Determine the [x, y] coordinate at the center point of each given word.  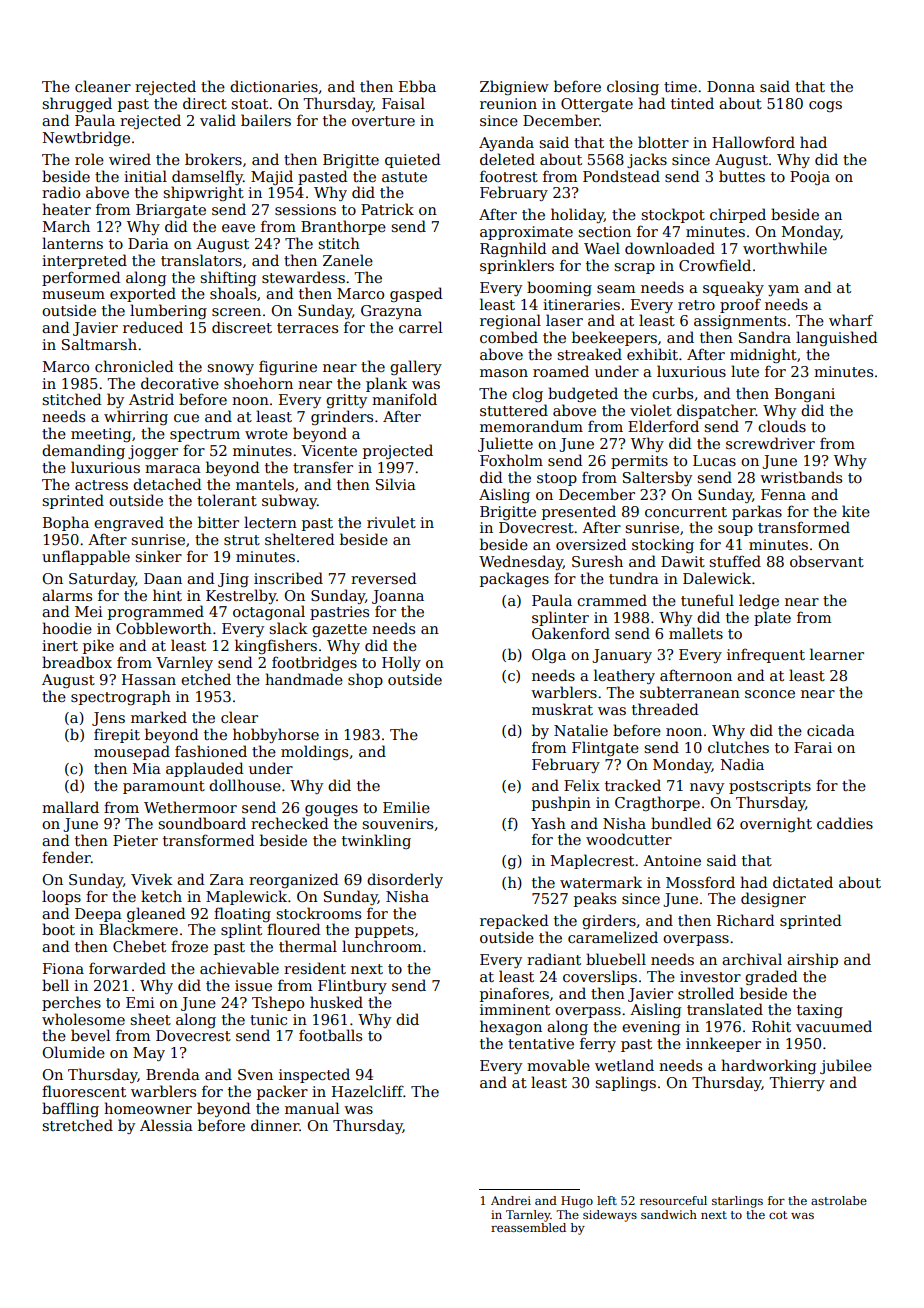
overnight [776, 824]
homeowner [148, 1108]
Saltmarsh [99, 344]
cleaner [103, 86]
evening [651, 1028]
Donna [731, 86]
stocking [663, 545]
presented [579, 512]
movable [558, 1065]
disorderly [405, 880]
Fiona [63, 968]
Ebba [417, 86]
